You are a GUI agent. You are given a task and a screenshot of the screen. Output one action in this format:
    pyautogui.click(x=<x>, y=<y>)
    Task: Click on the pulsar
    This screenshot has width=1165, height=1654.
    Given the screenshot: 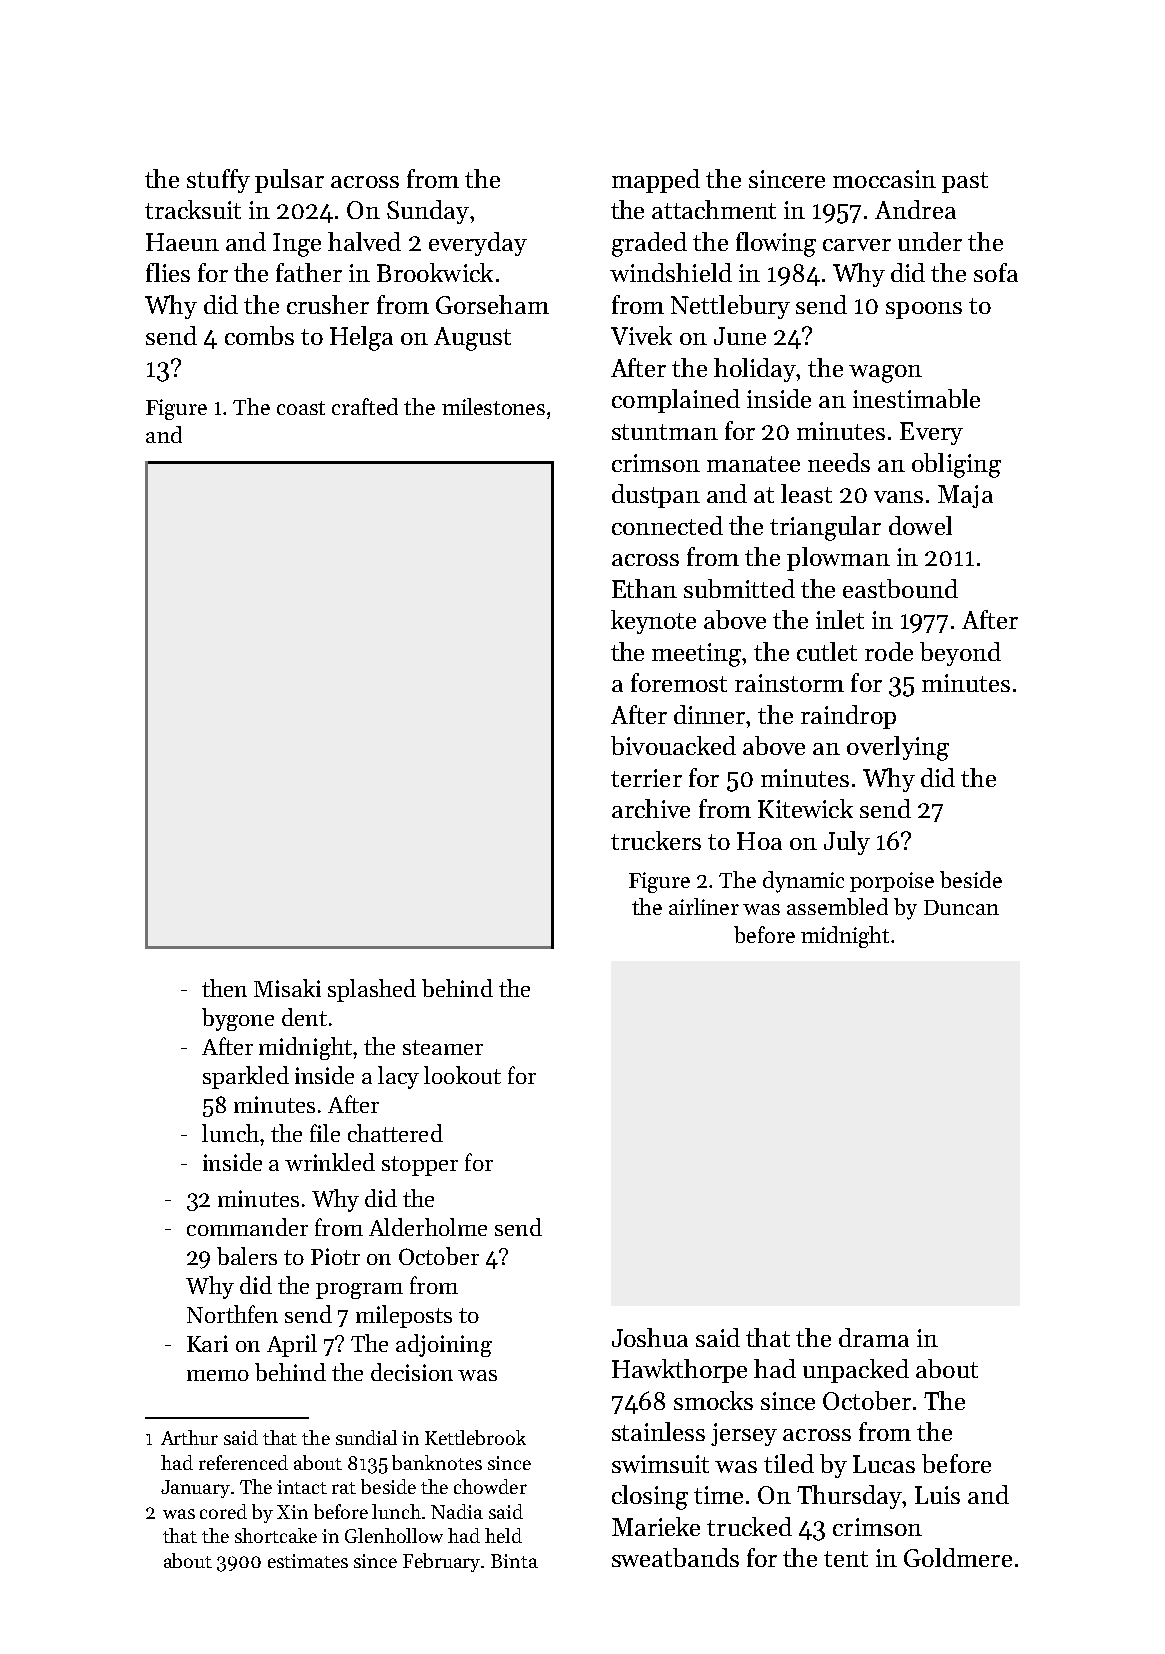 What is the action you would take?
    pyautogui.click(x=289, y=181)
